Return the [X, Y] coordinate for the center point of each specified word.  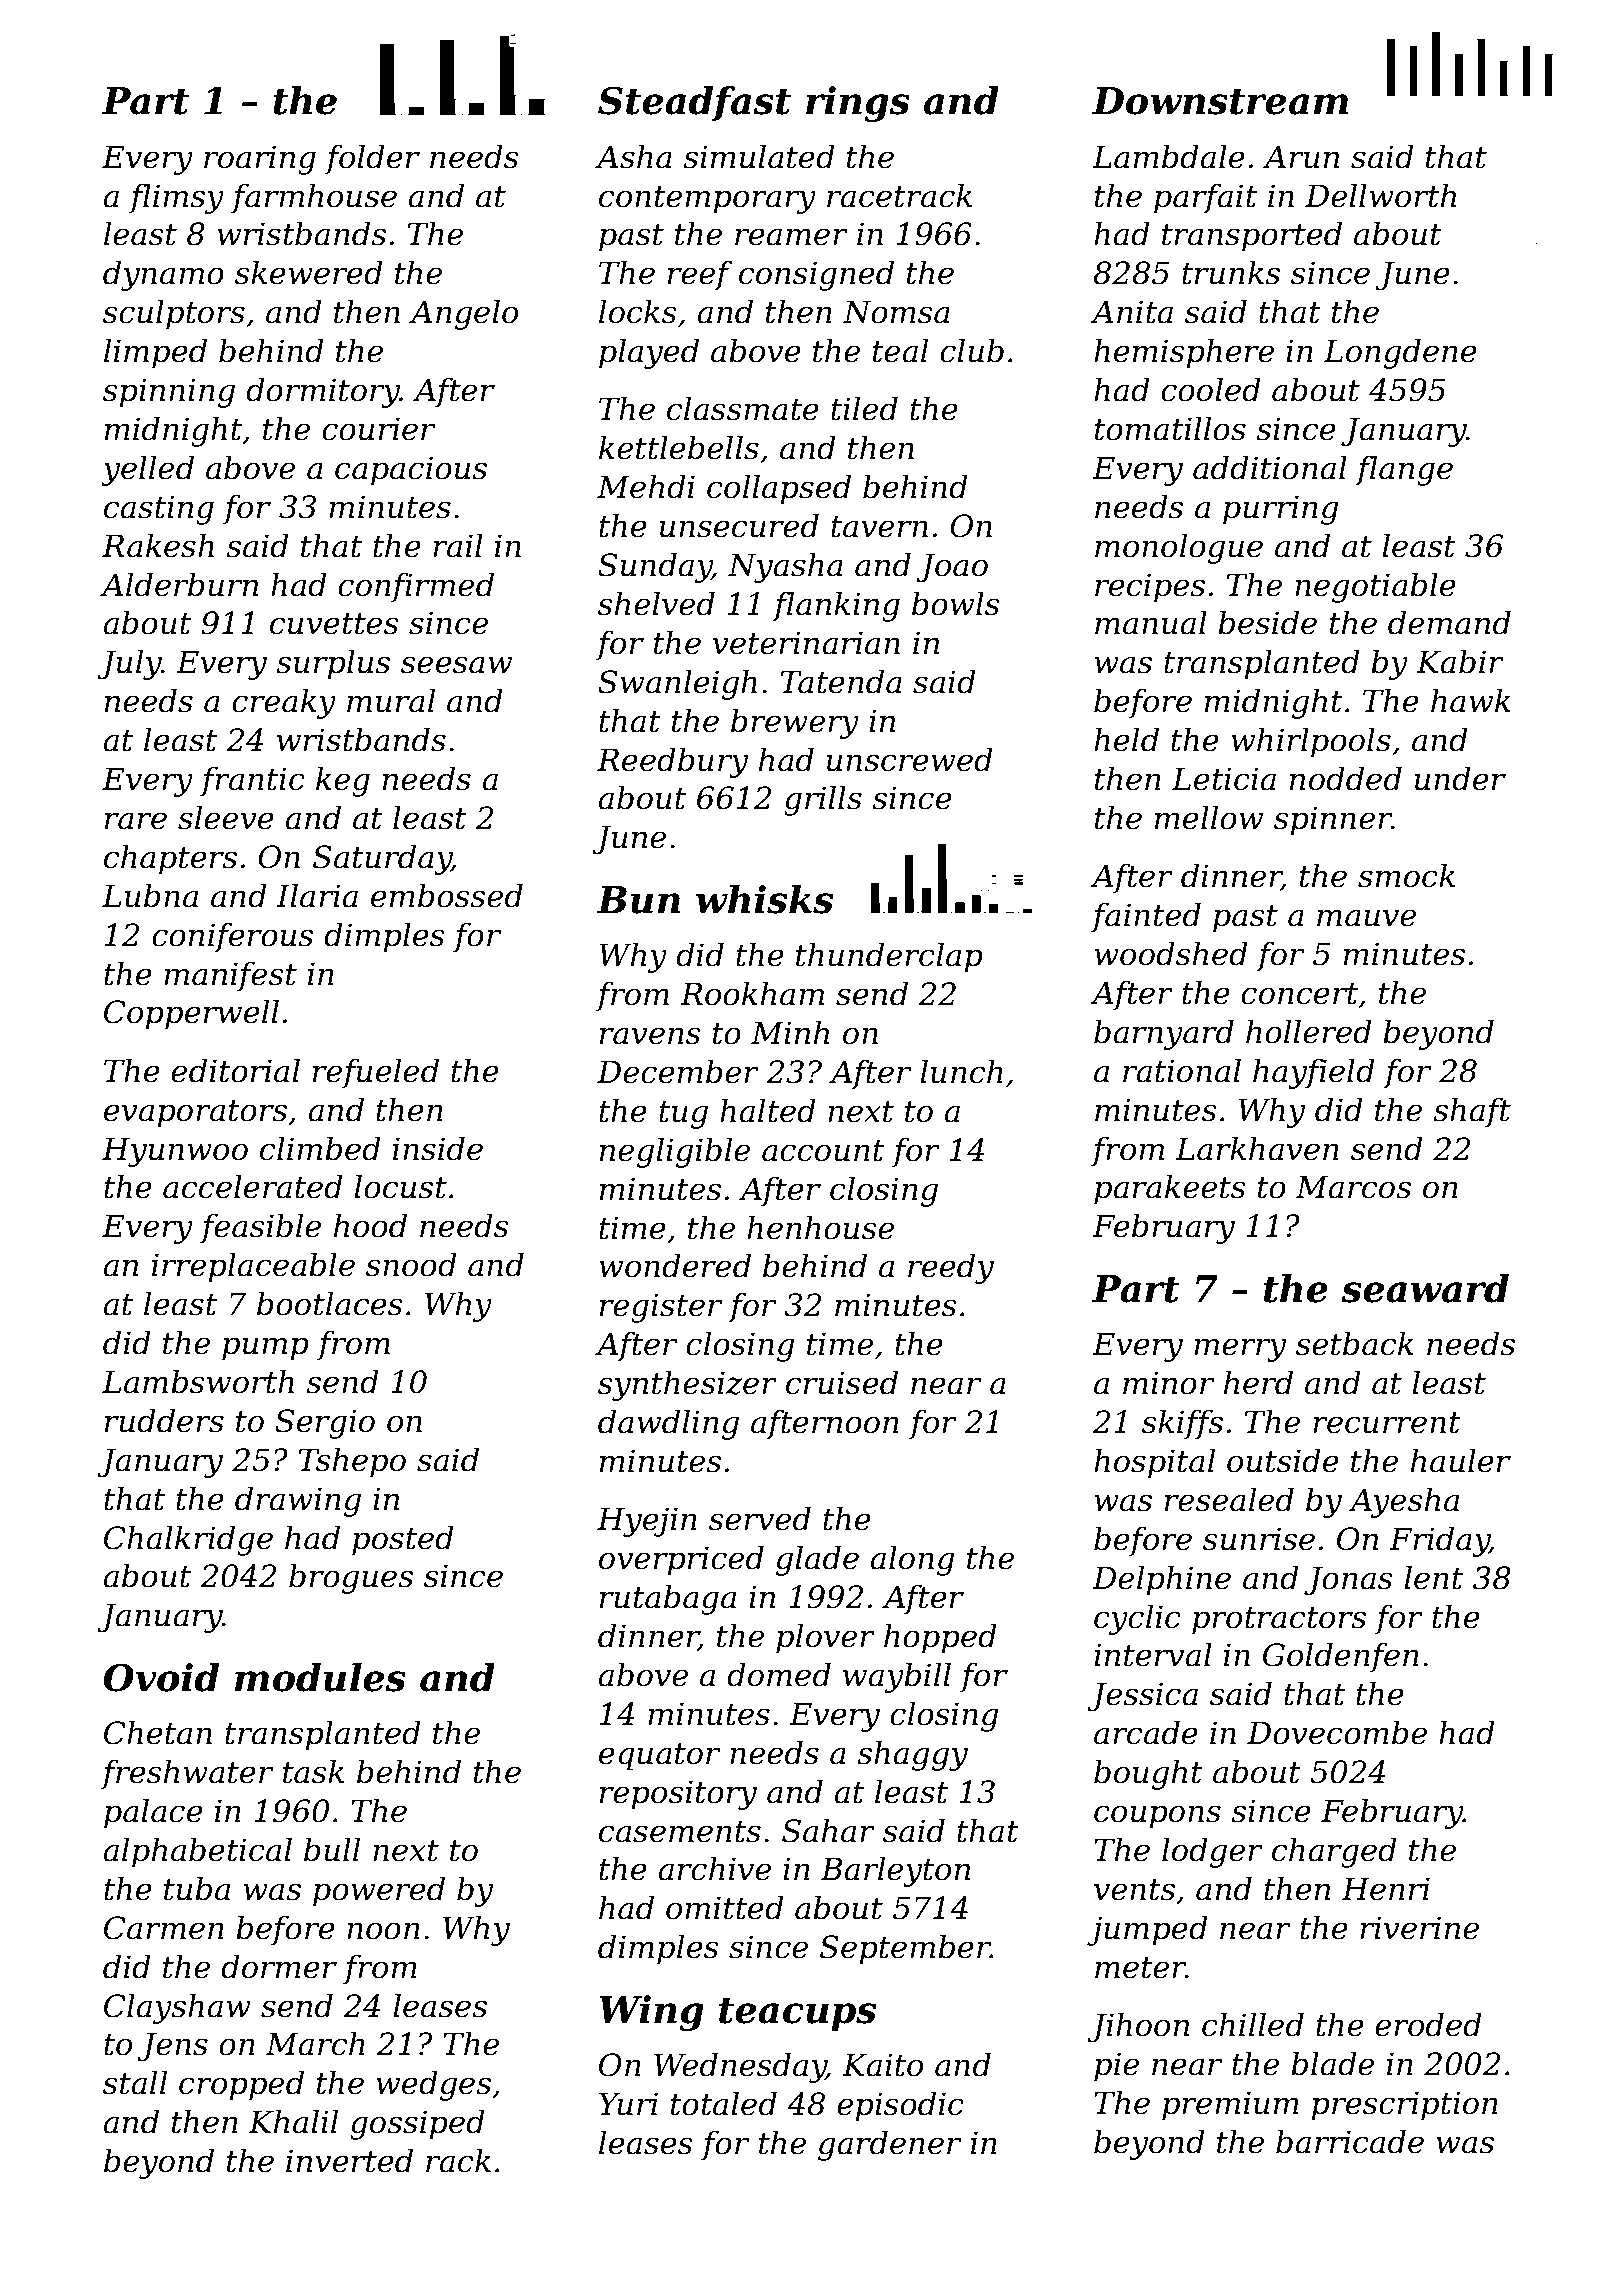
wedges [433, 2085]
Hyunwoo [175, 1152]
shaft [1472, 1112]
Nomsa [896, 312]
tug [683, 1115]
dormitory [323, 392]
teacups [797, 2014]
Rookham [752, 993]
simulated [759, 156]
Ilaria [317, 895]
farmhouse [314, 198]
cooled [1211, 389]
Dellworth [1380, 195]
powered [379, 1891]
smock [1406, 875]
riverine [1419, 1928]
